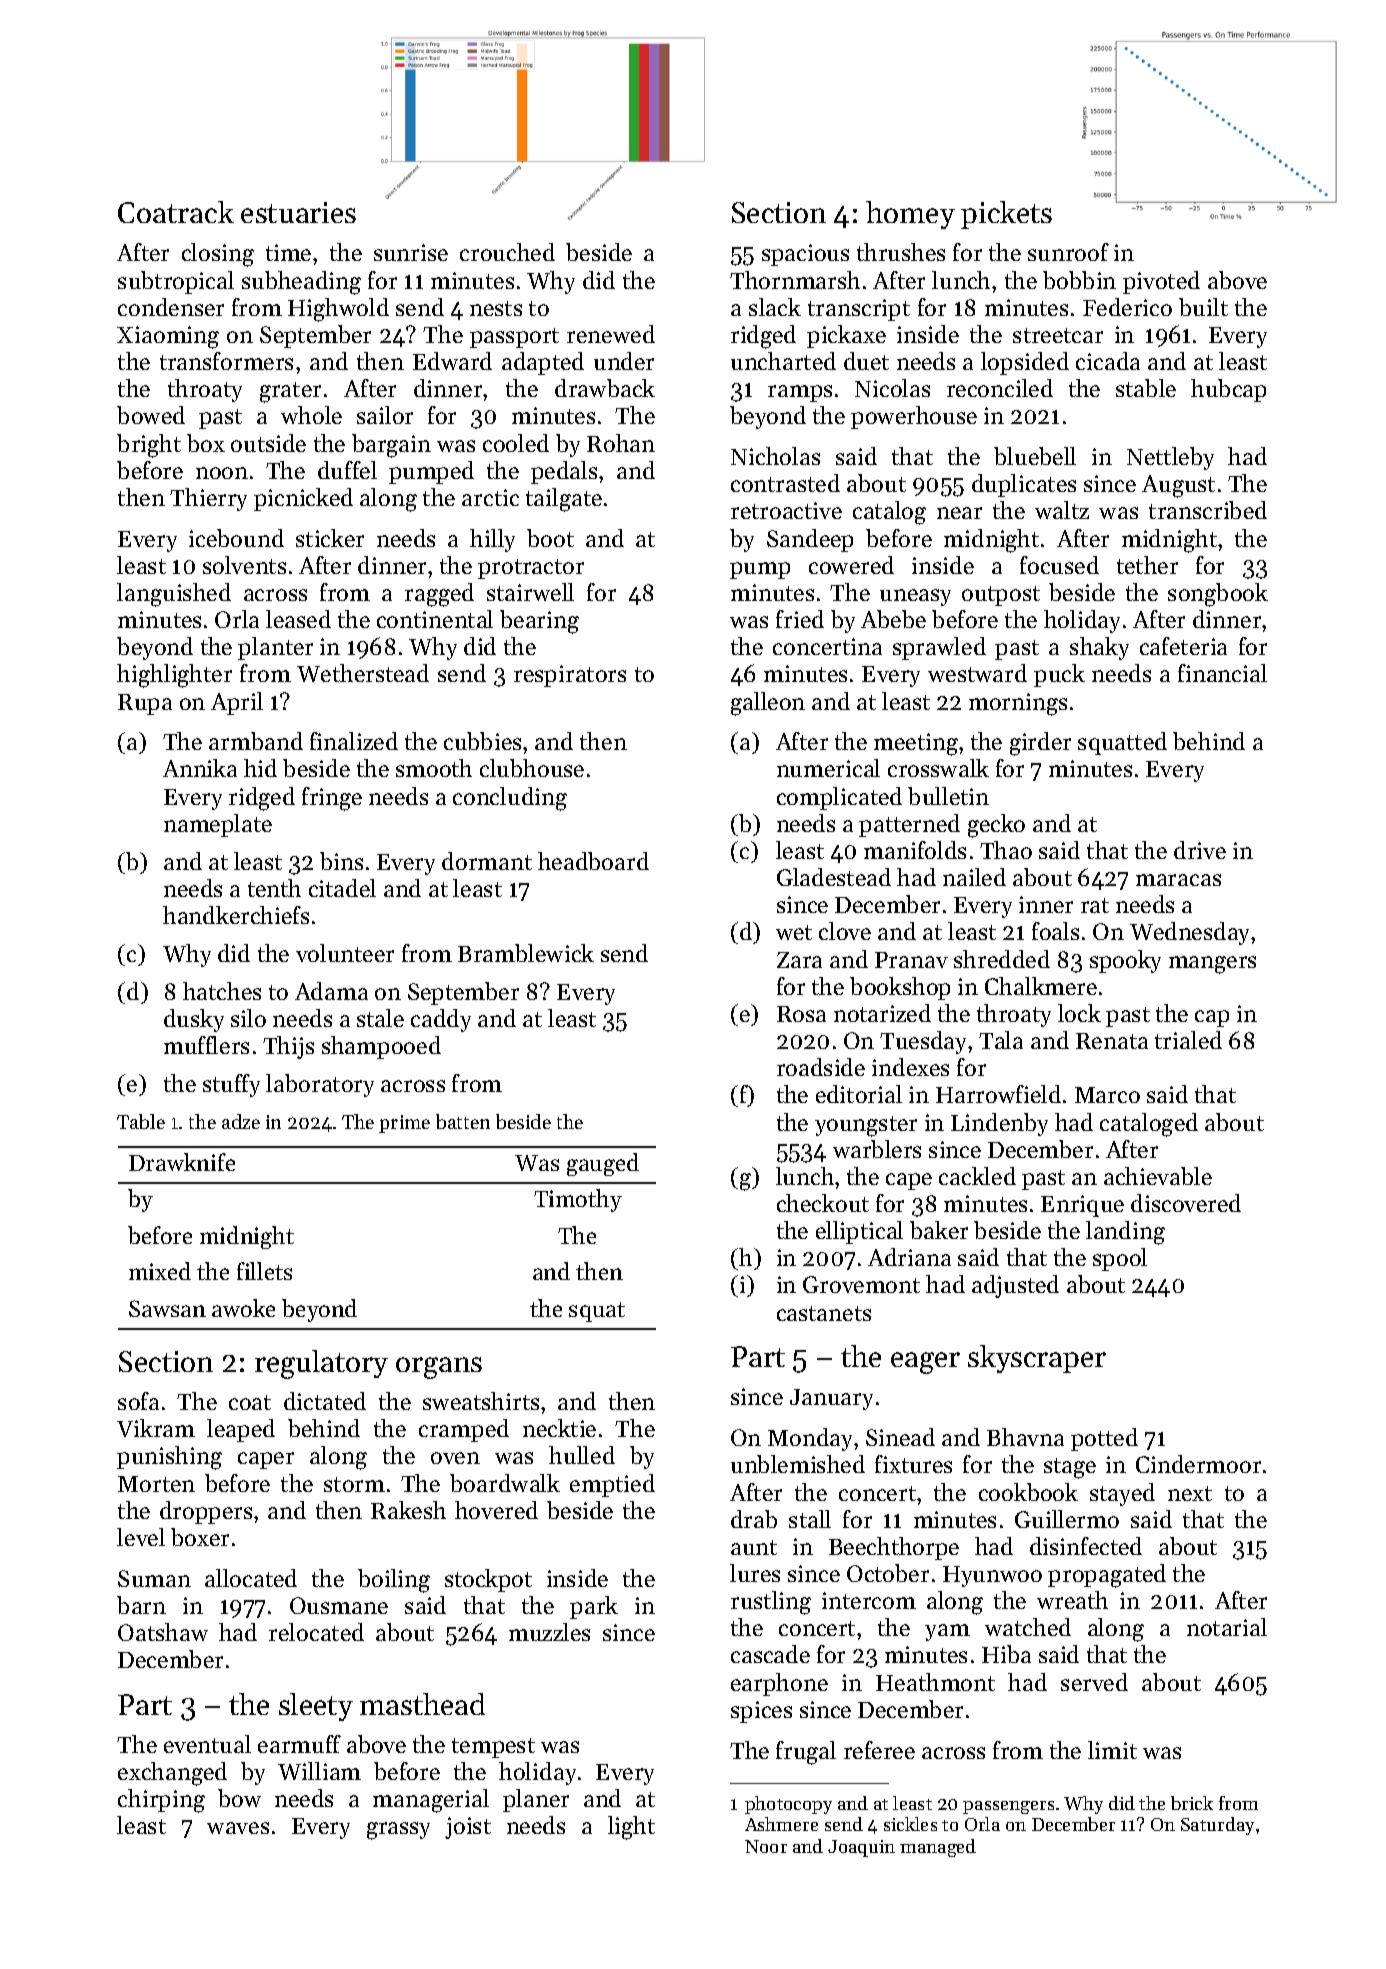 The height and width of the screenshot is (1969, 1386). I want to click on crouched, so click(507, 252).
